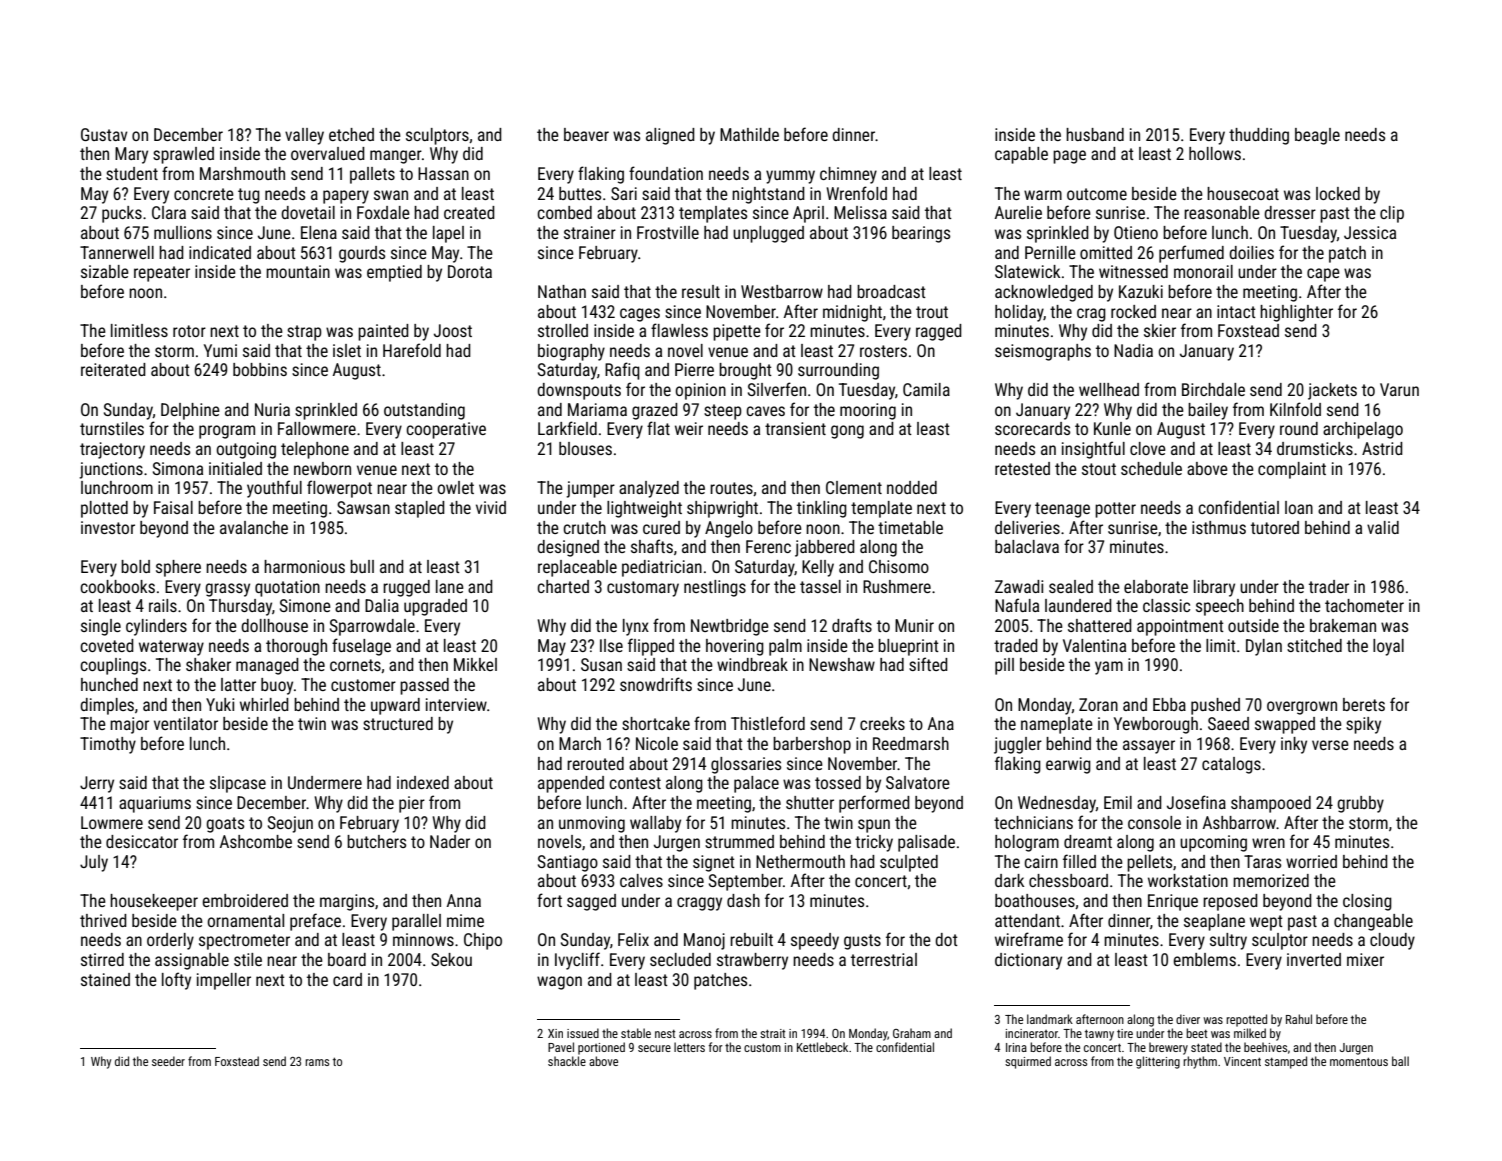  I want to click on strap, so click(304, 333).
